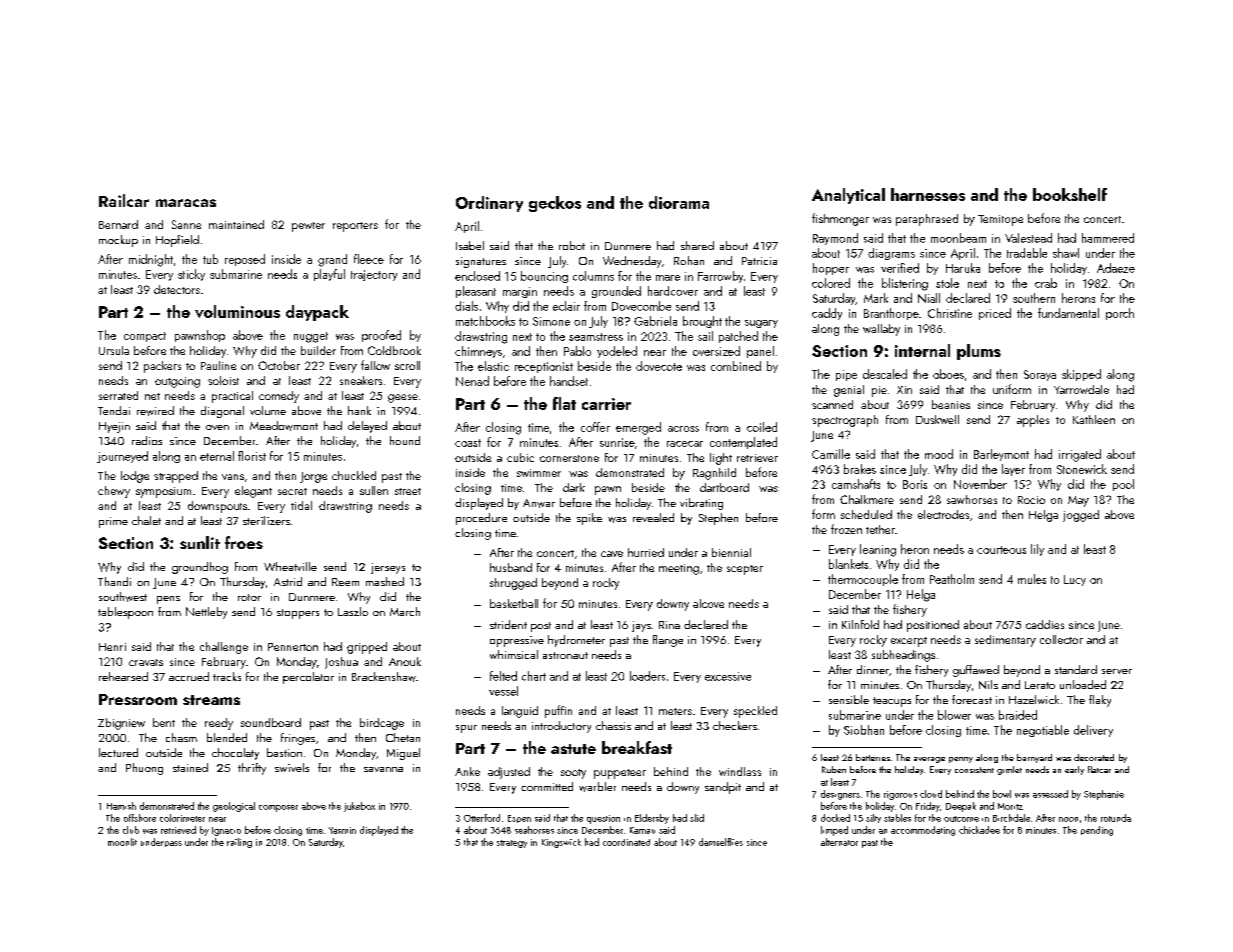  Describe the element at coordinates (668, 641) in the screenshot. I see `flange` at that location.
